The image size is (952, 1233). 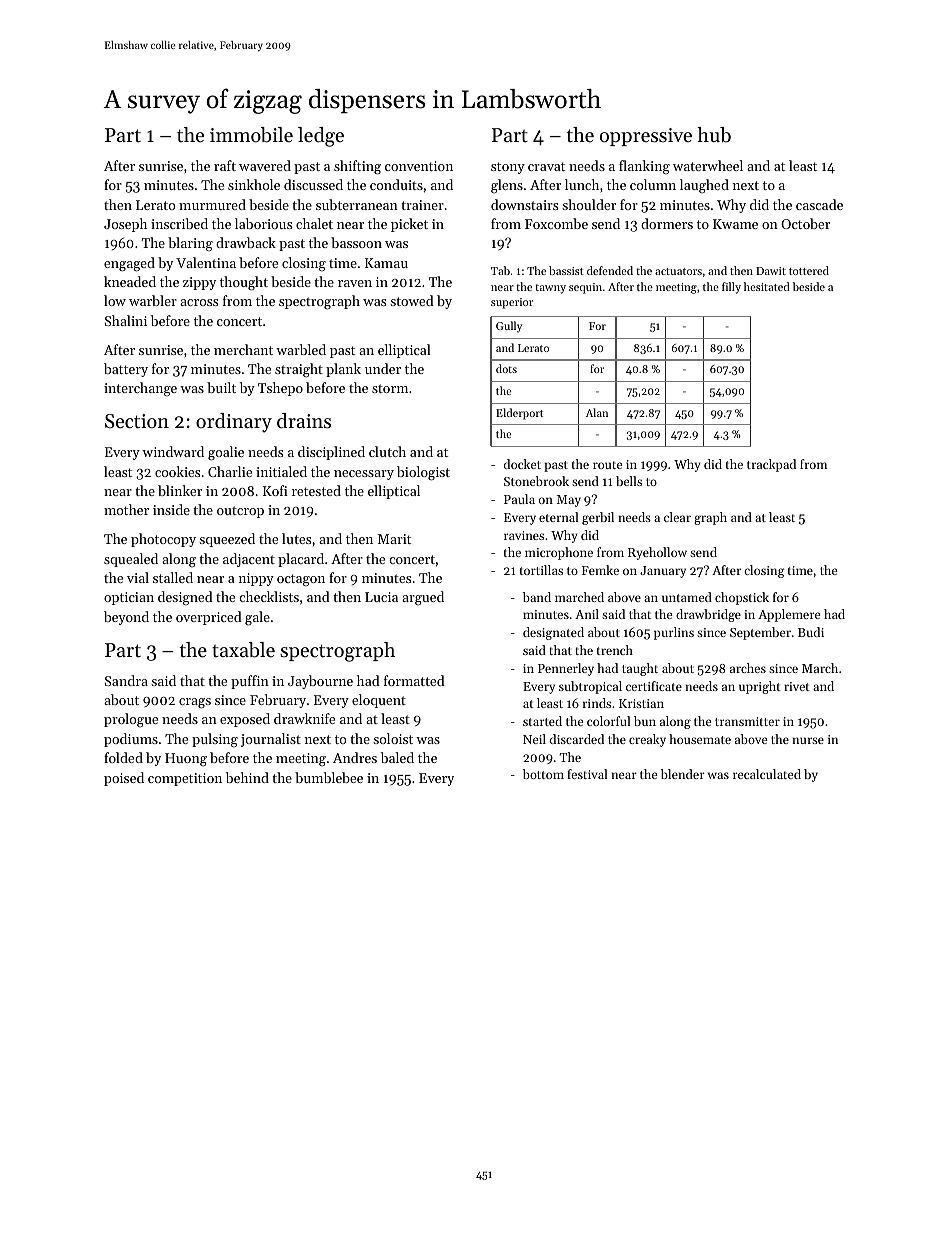 What do you see at coordinates (597, 412) in the document?
I see `Alan` at bounding box center [597, 412].
